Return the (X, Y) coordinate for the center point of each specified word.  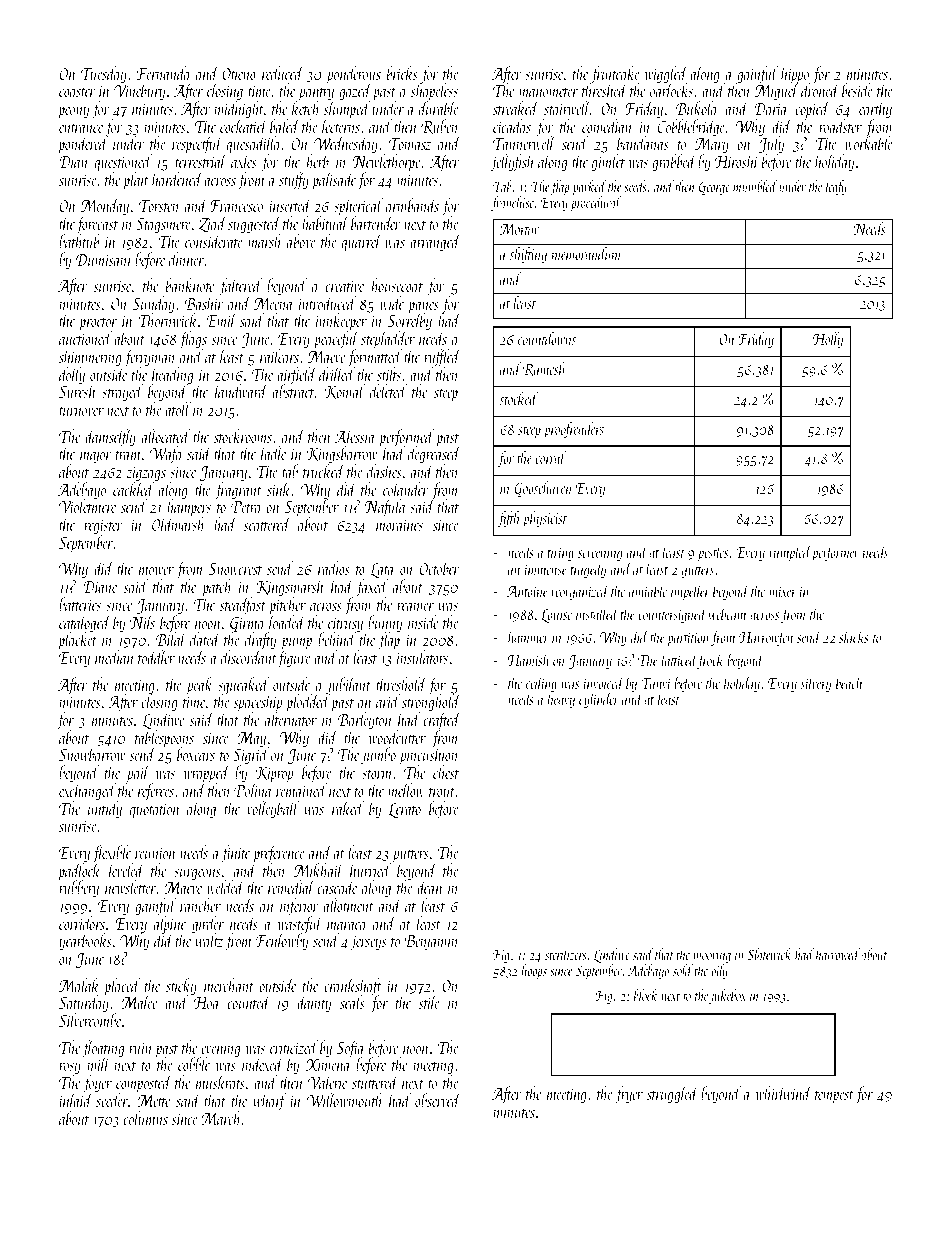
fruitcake (615, 75)
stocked (519, 398)
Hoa (207, 1003)
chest (446, 772)
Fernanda (163, 73)
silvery (816, 684)
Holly (828, 340)
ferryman (149, 358)
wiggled (666, 75)
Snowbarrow (92, 754)
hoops (534, 971)
